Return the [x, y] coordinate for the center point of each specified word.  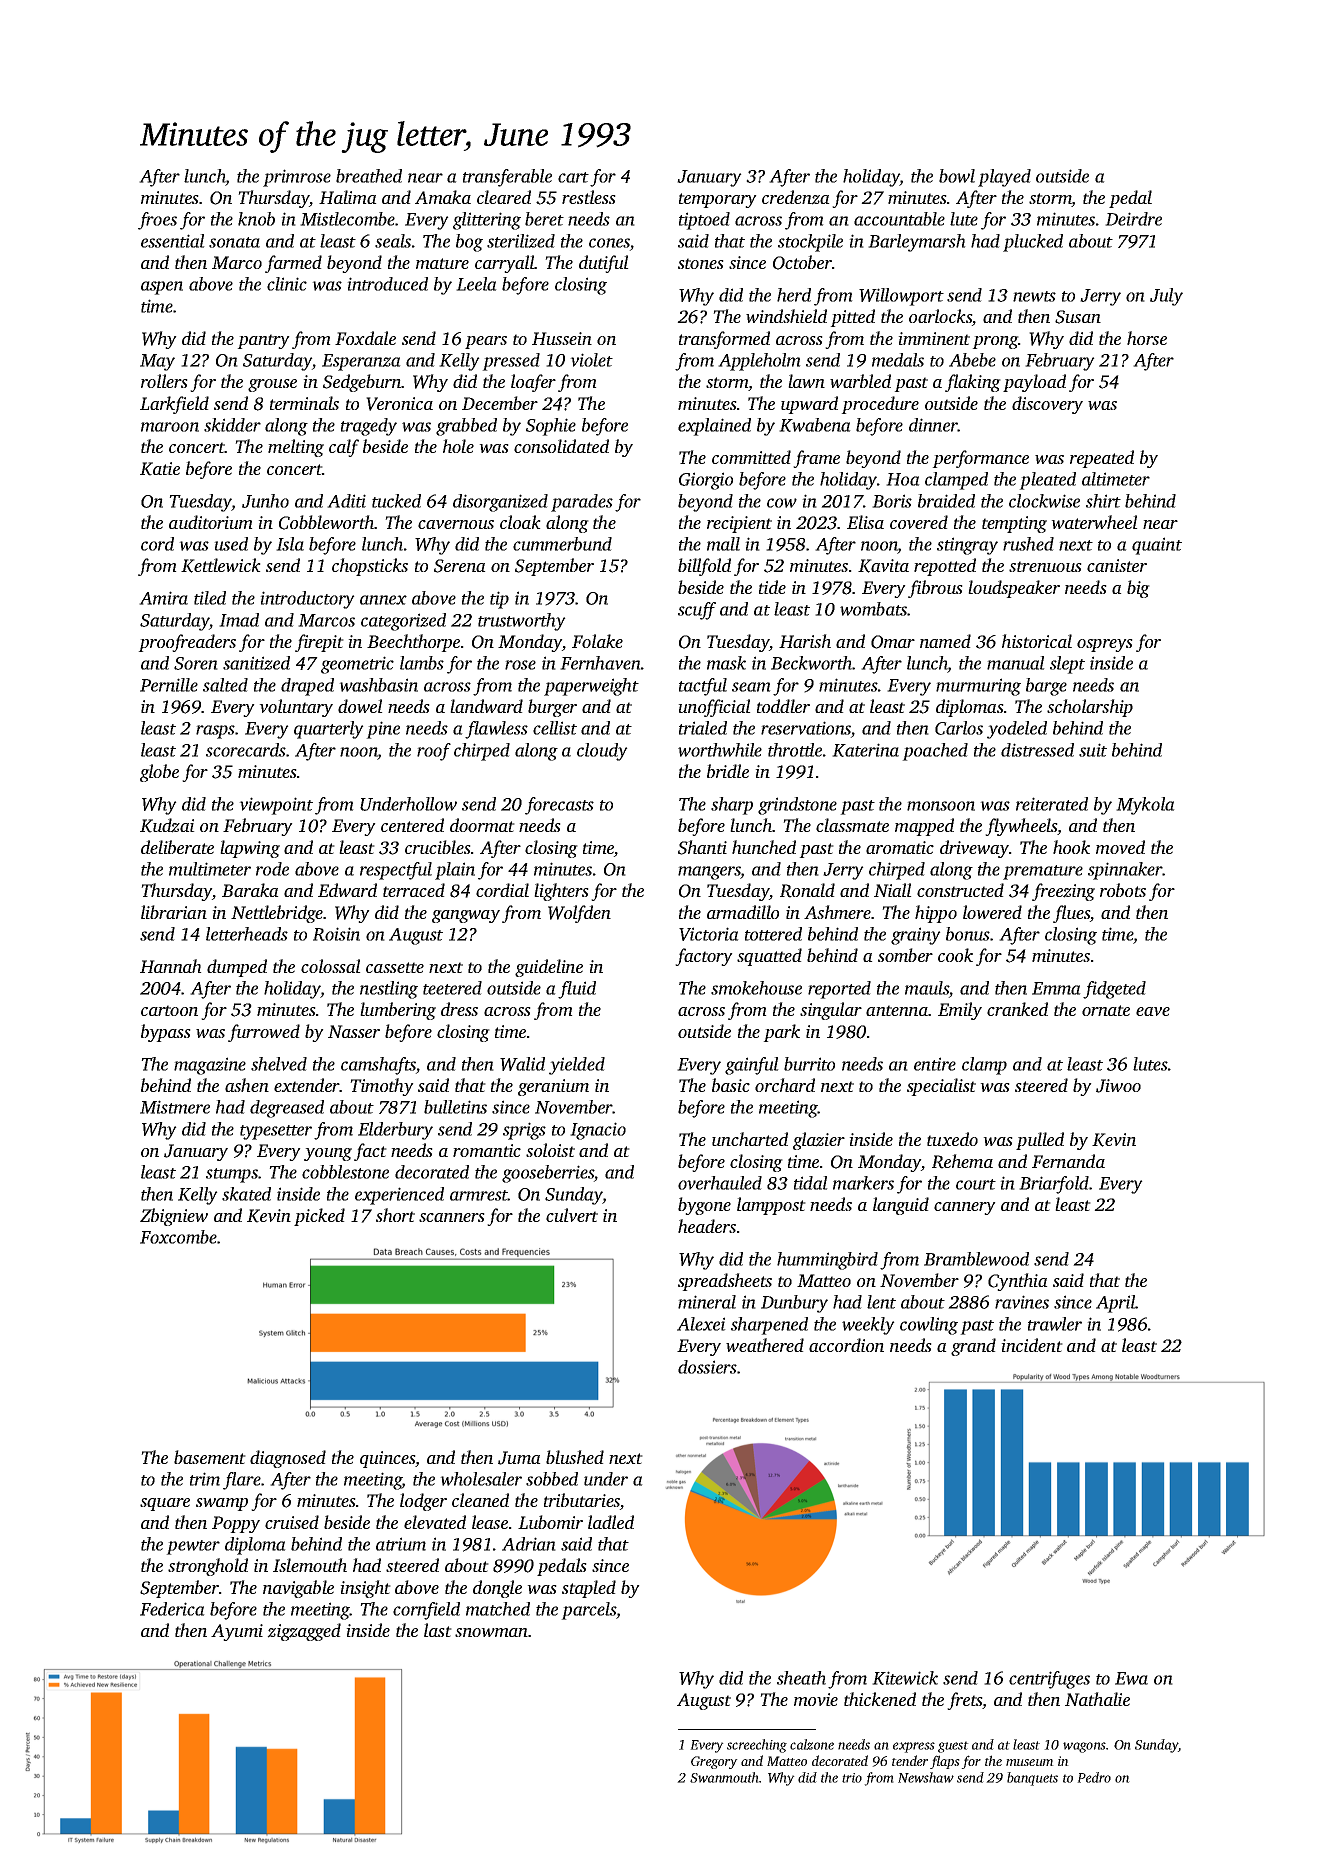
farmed [293, 264]
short [395, 1215]
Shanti [702, 847]
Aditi [346, 501]
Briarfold [1054, 1185]
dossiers [707, 1367]
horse [1147, 338]
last [438, 1630]
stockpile [810, 243]
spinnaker [1125, 871]
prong [995, 342]
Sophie [551, 427]
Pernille [169, 685]
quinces [387, 1459]
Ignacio [598, 1131]
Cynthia [1018, 1282]
